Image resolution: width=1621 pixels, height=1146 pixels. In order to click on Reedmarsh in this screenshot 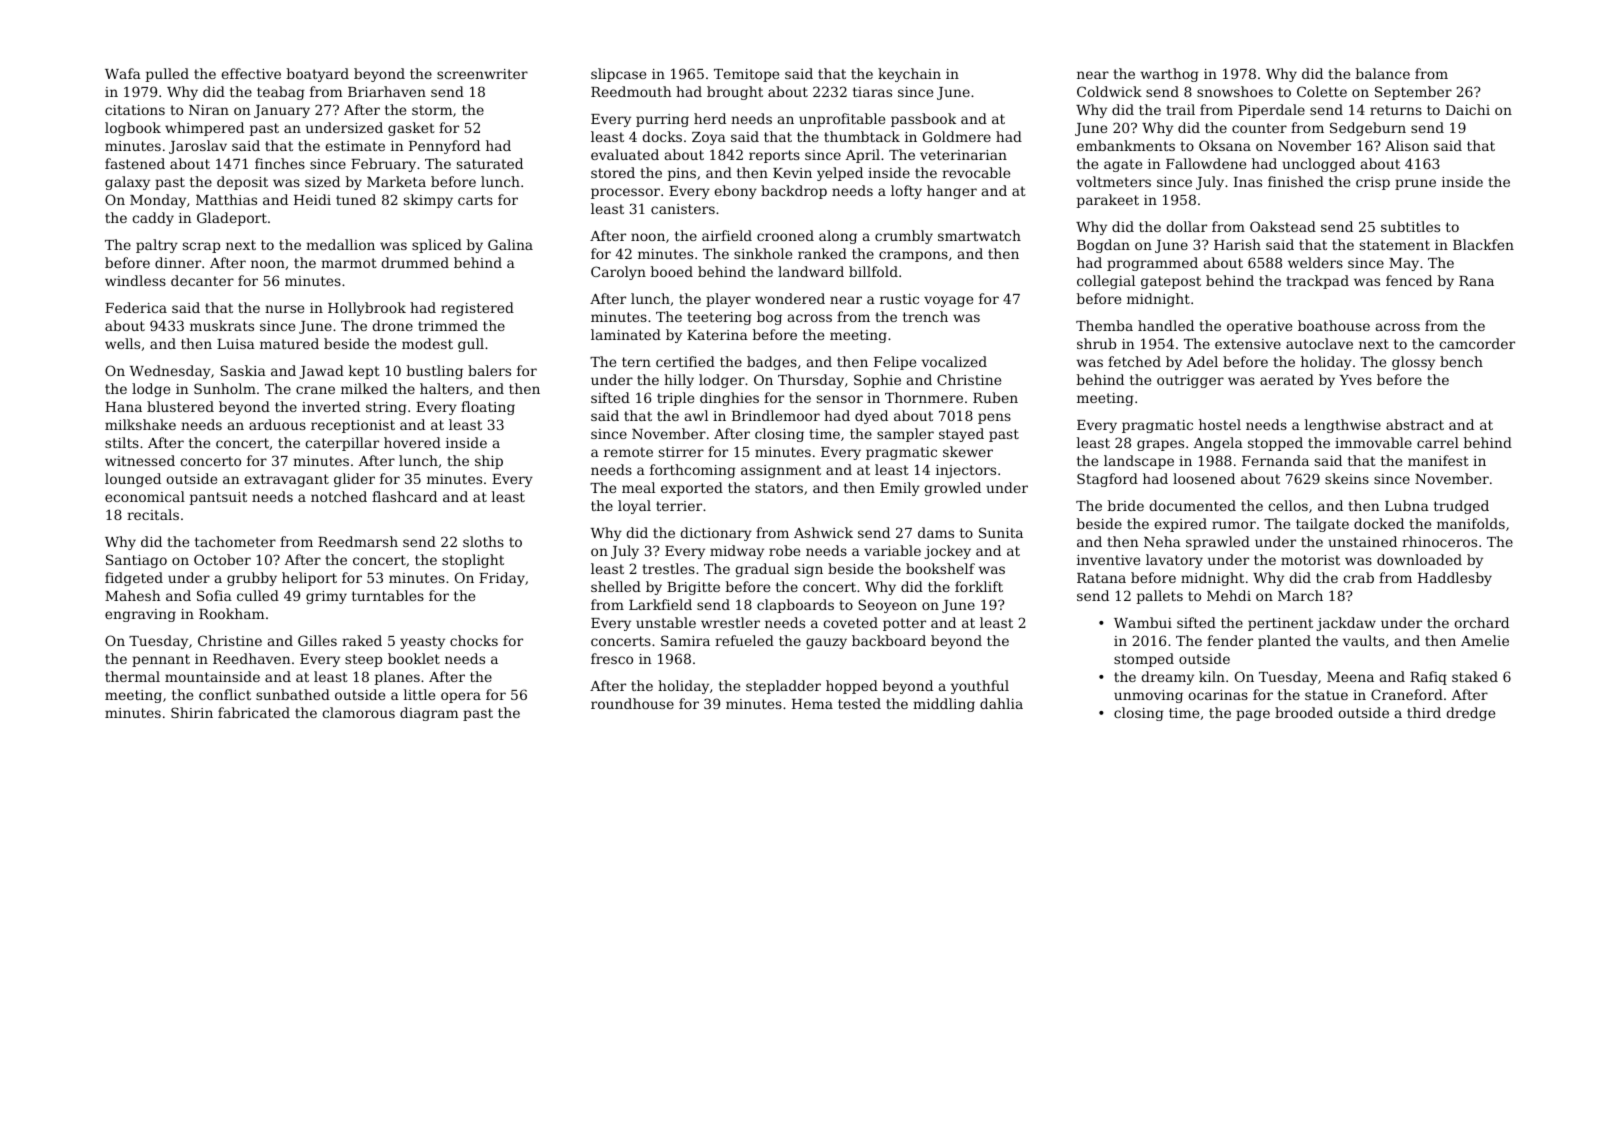, I will do `click(358, 541)`.
